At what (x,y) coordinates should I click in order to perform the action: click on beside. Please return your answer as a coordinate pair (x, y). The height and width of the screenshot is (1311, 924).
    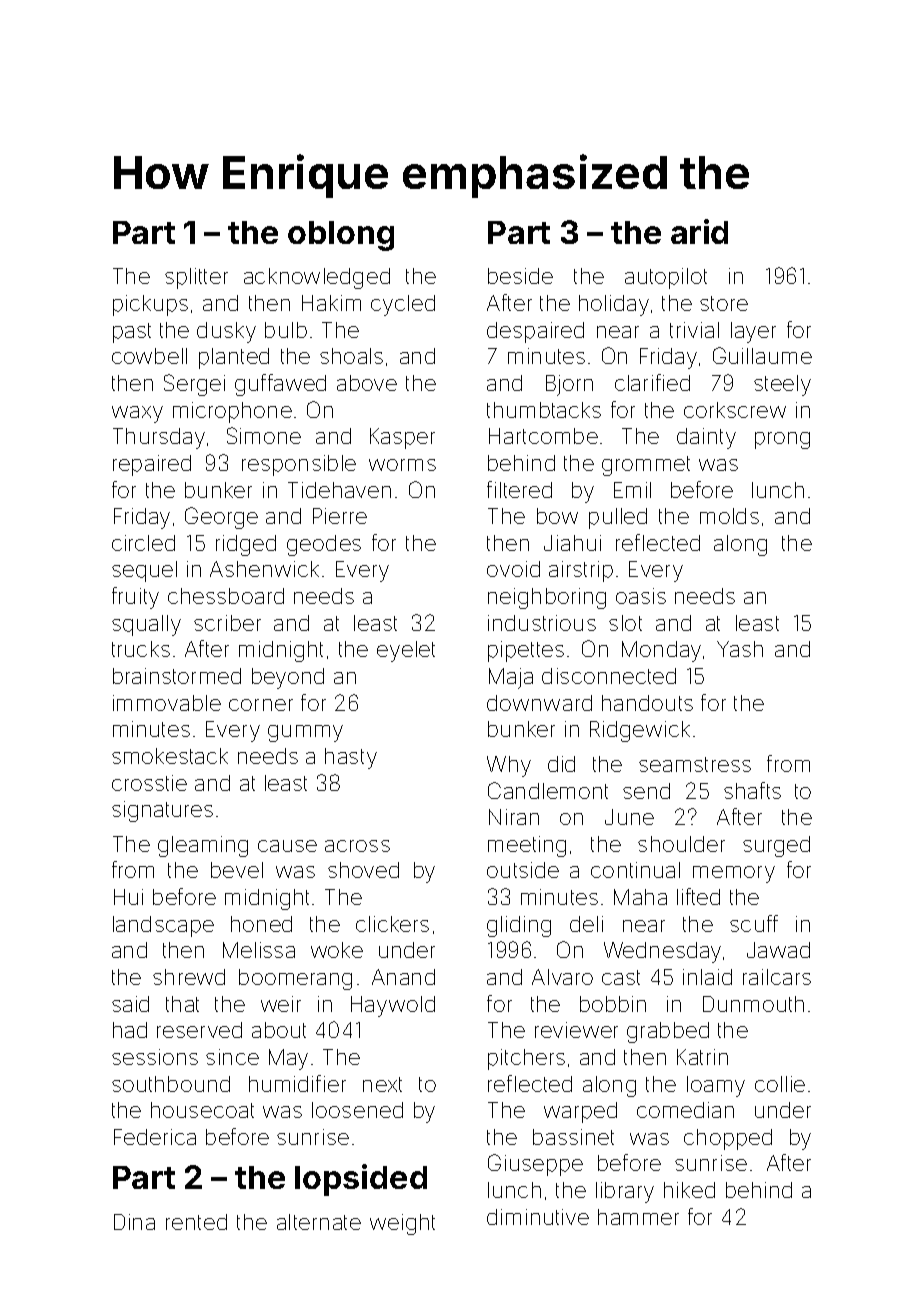
    Looking at the image, I should click on (520, 276).
